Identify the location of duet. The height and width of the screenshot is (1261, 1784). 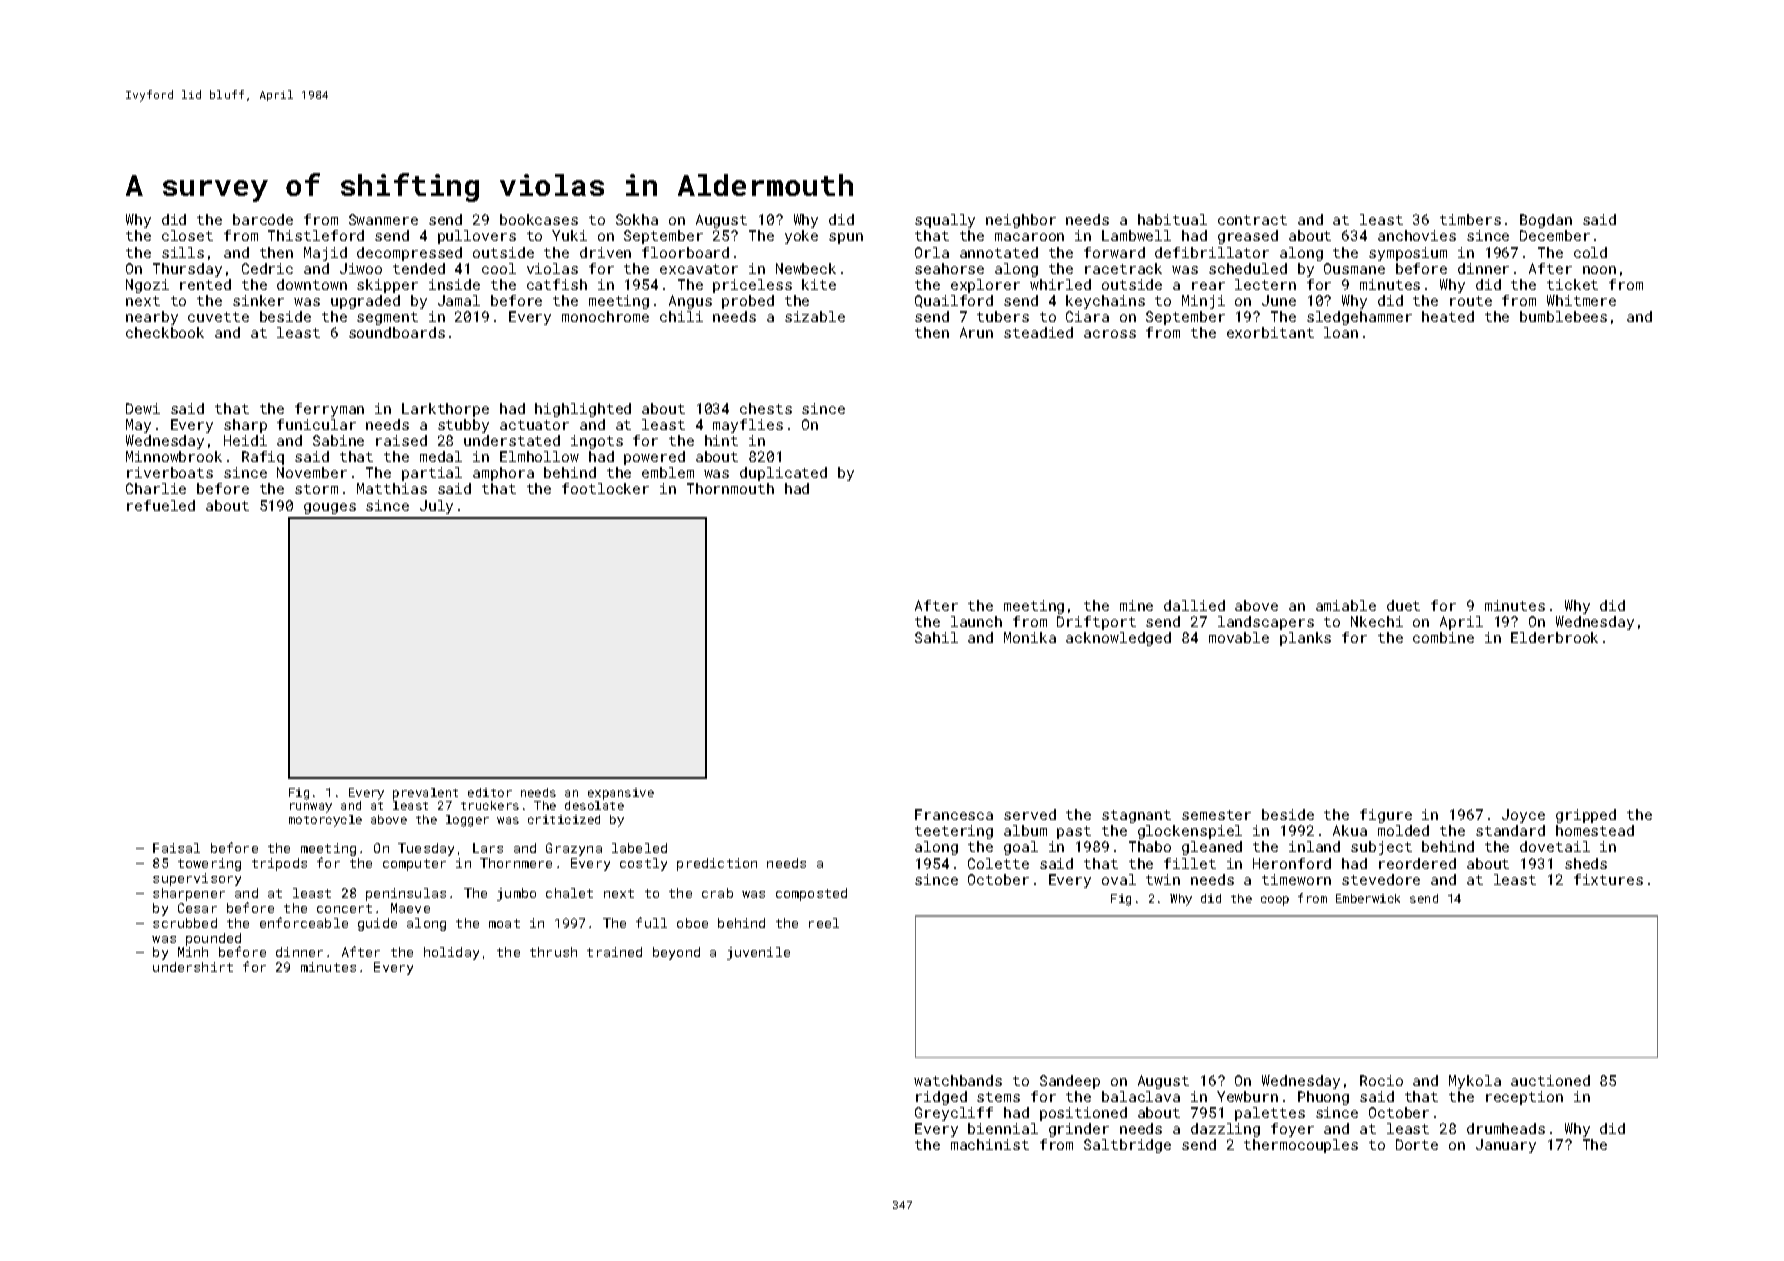
(1403, 605).
